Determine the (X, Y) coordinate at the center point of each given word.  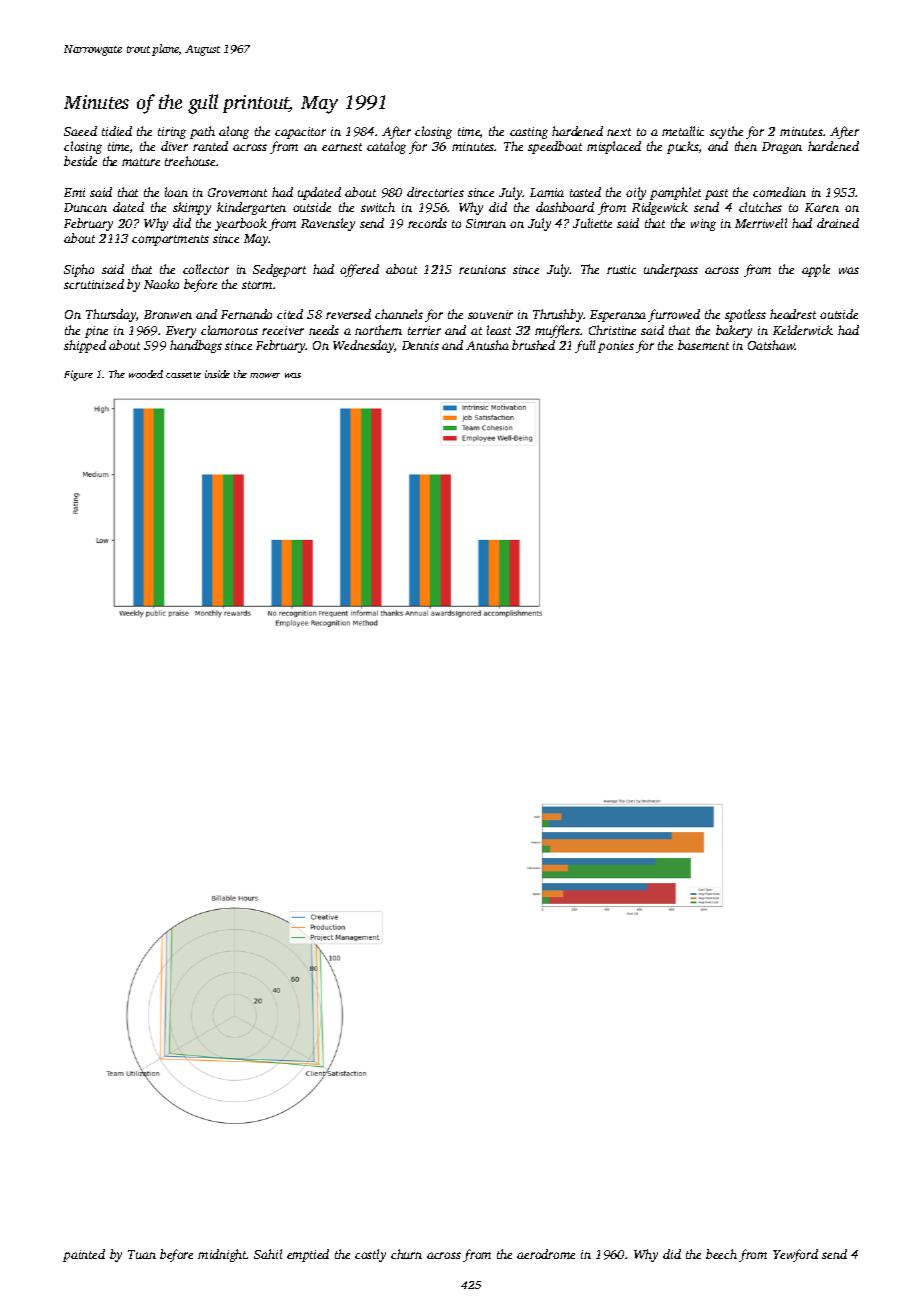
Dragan (782, 148)
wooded (146, 374)
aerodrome (546, 1254)
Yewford (795, 1255)
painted (84, 1255)
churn (406, 1254)
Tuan (142, 1254)
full (585, 346)
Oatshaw (771, 345)
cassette (183, 375)
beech (721, 1254)
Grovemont (237, 192)
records (427, 223)
